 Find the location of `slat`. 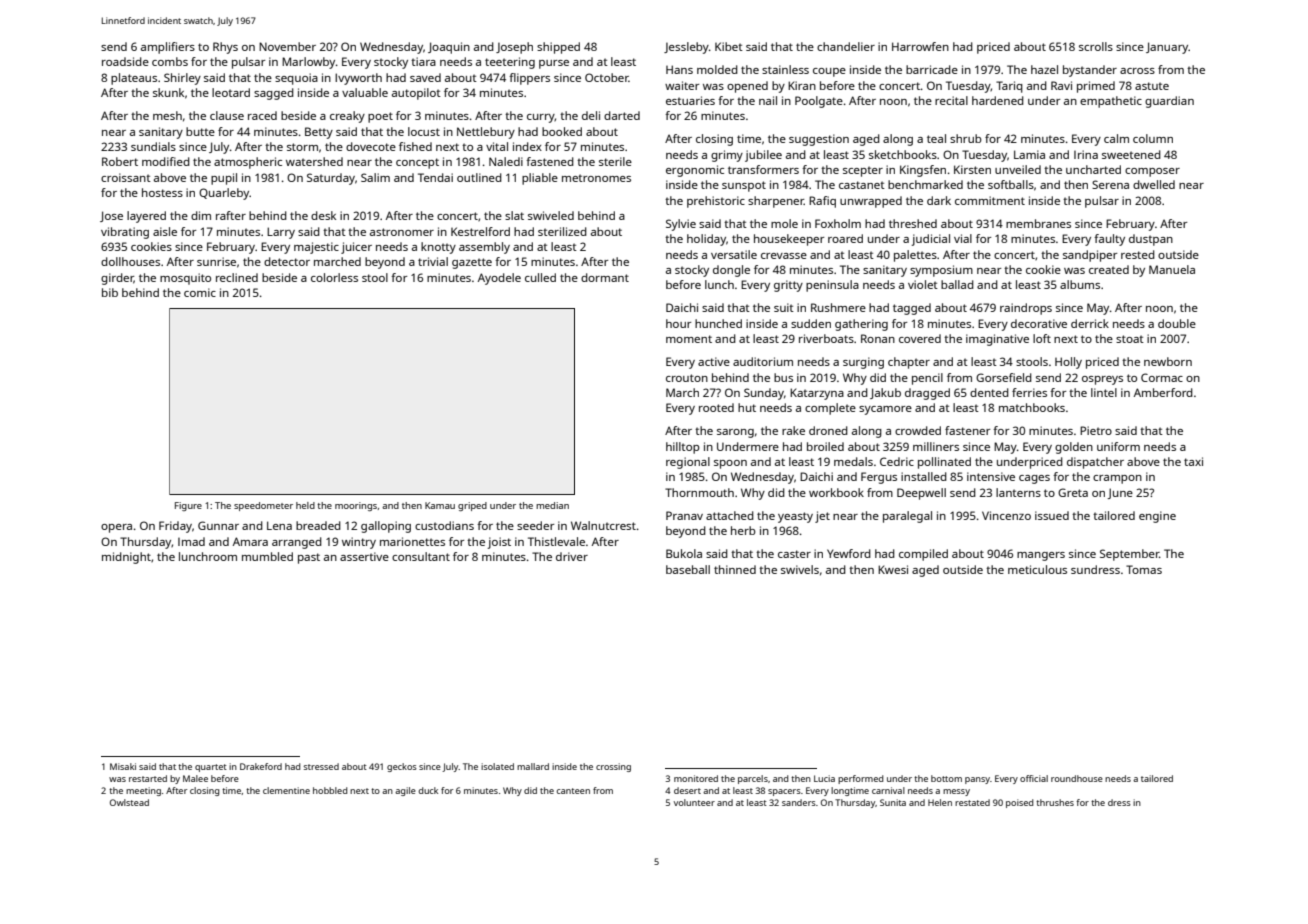

slat is located at coordinates (514, 215).
